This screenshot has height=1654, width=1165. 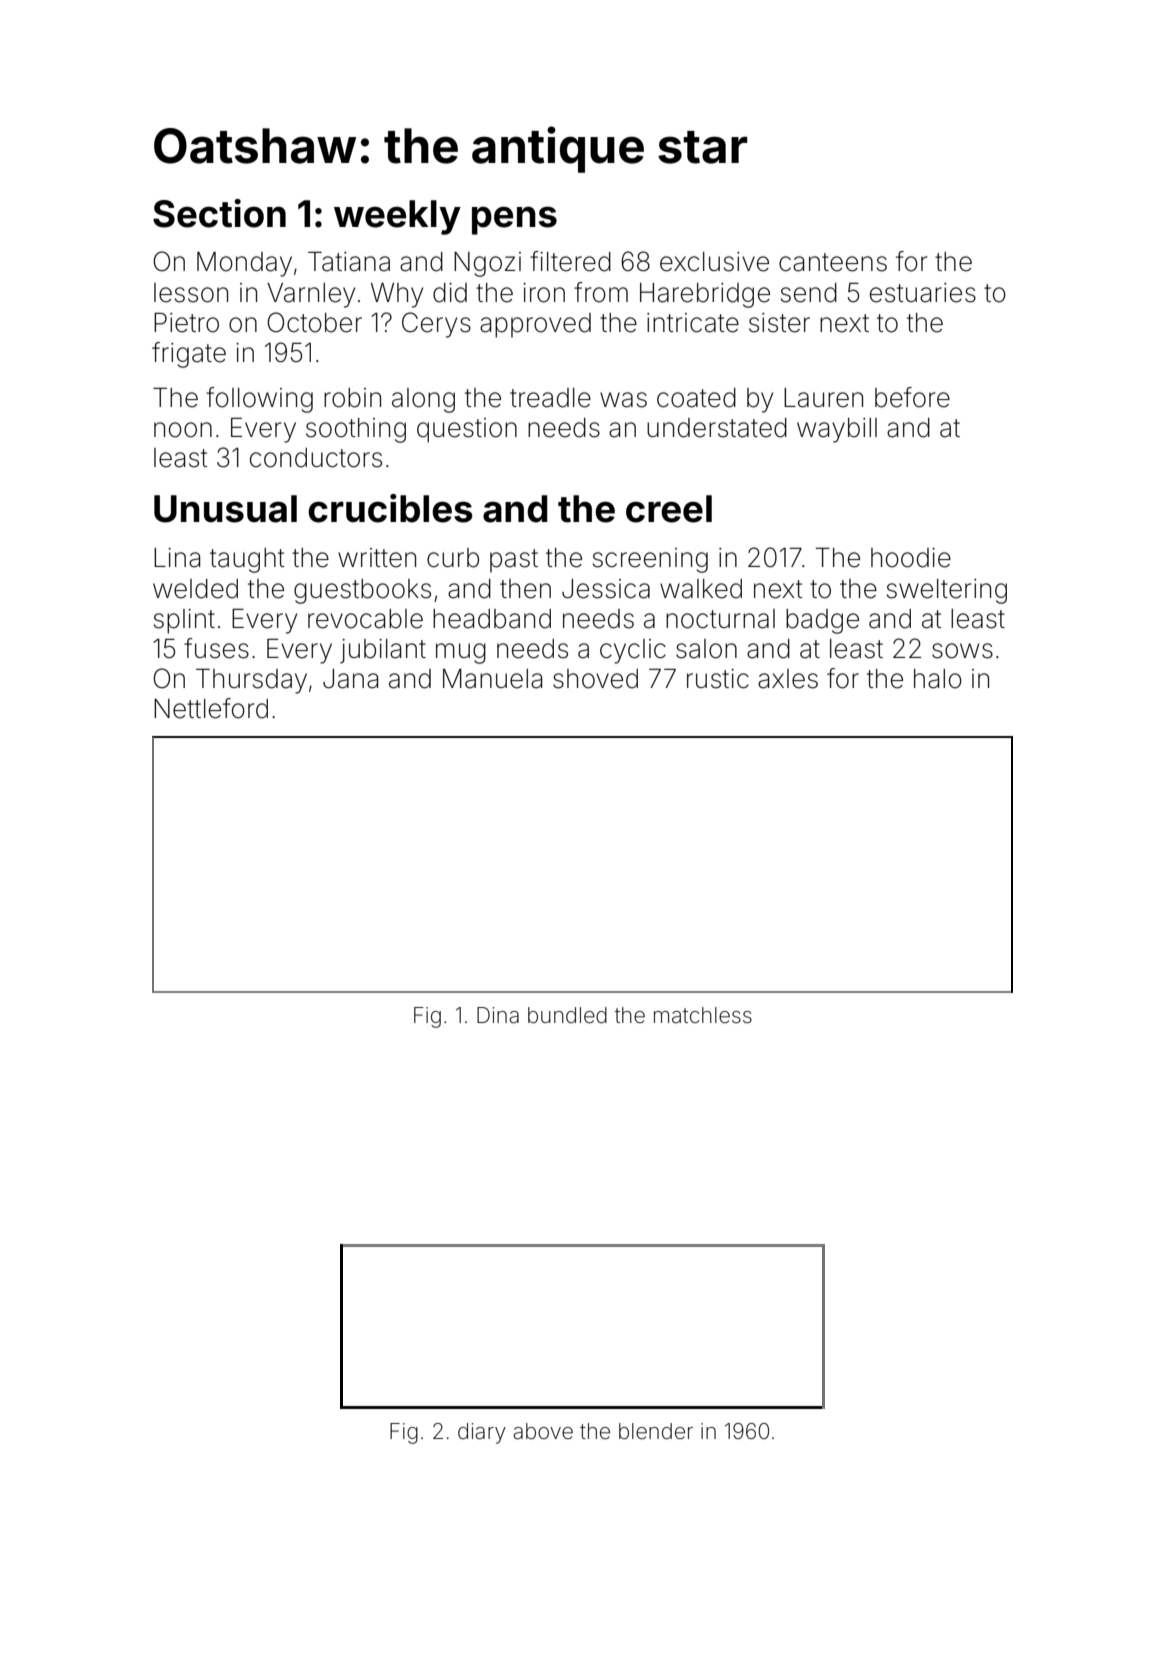 What do you see at coordinates (498, 1015) in the screenshot?
I see `Dina` at bounding box center [498, 1015].
